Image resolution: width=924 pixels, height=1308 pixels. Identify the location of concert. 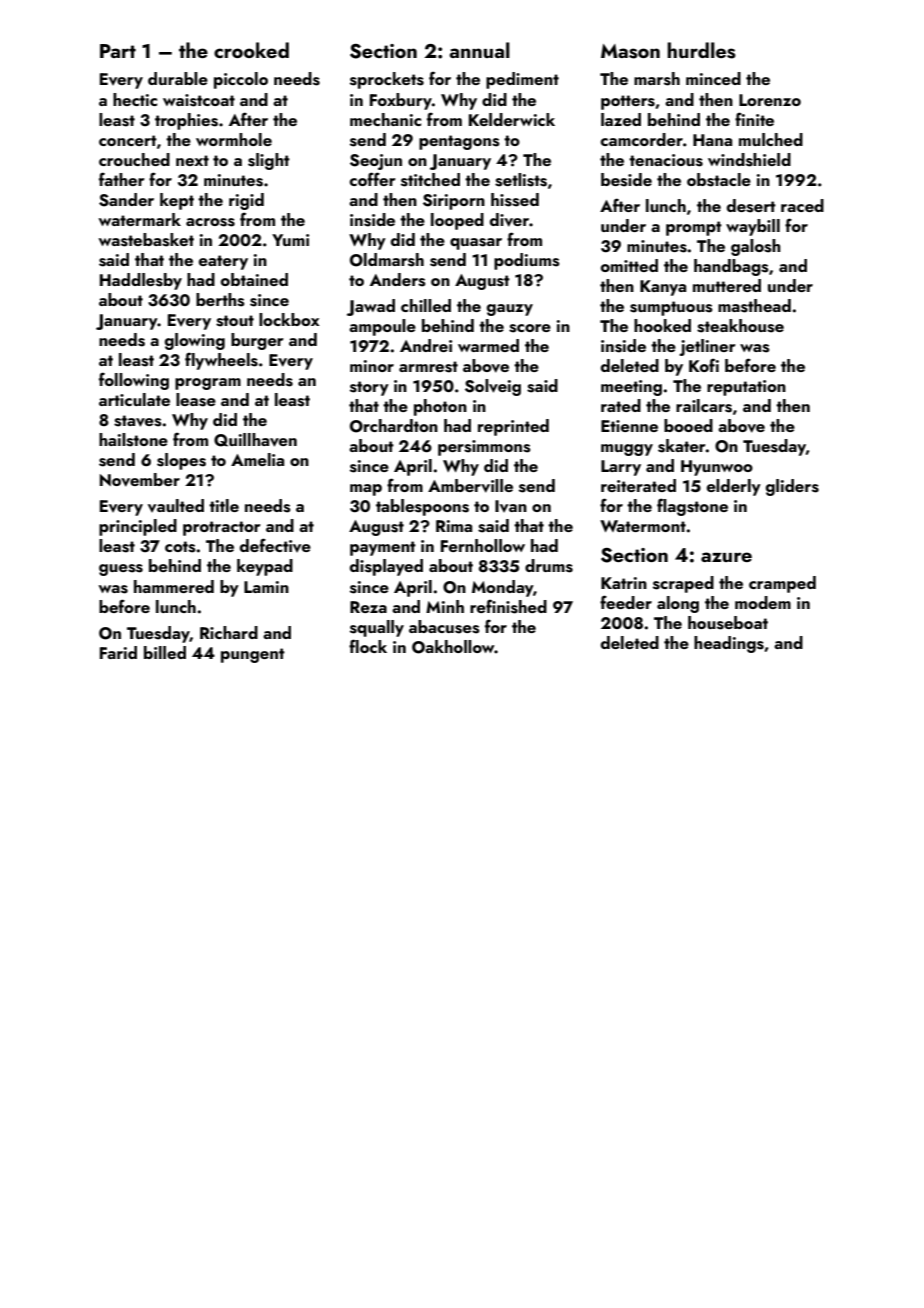
(128, 140).
